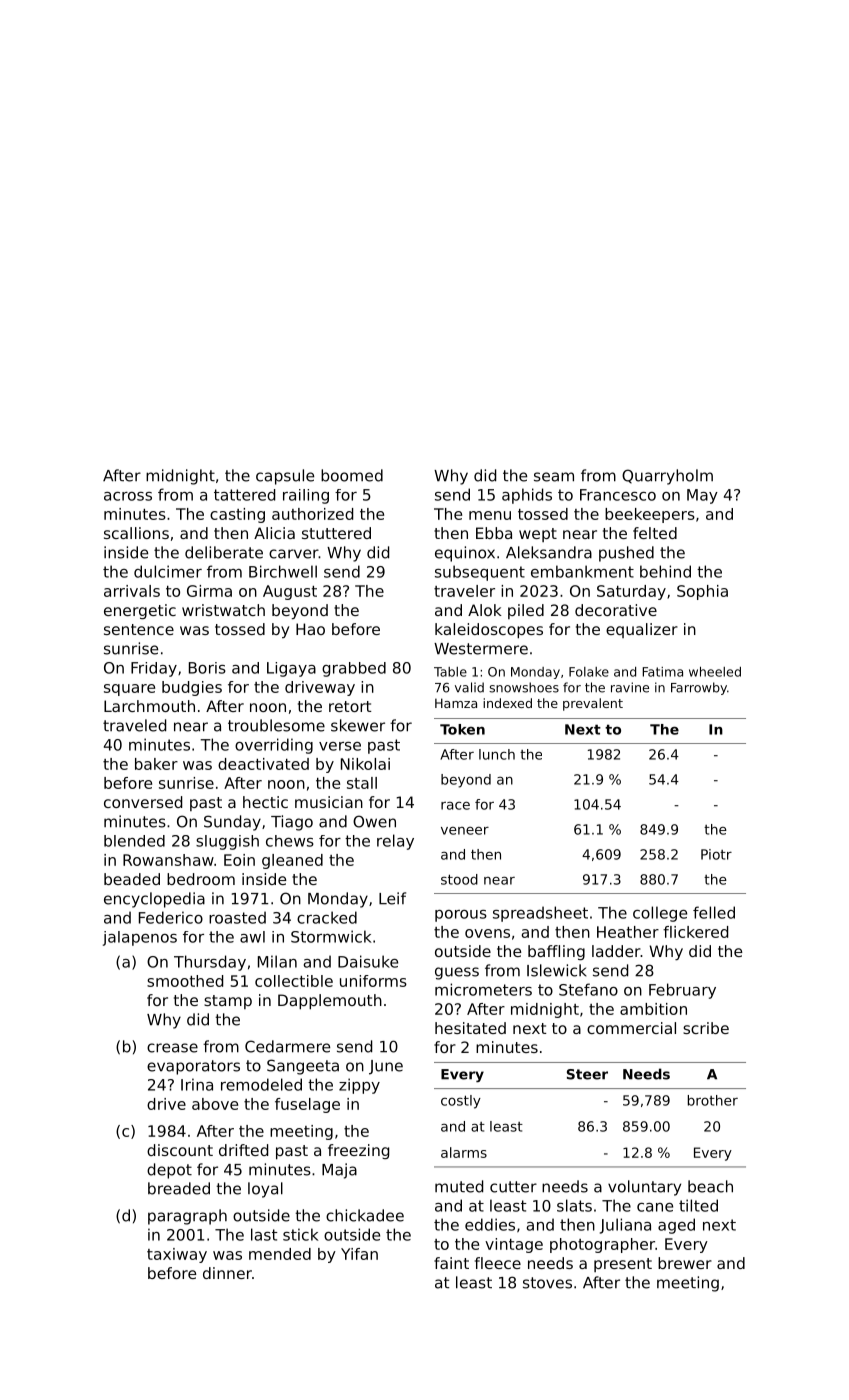  Describe the element at coordinates (330, 1002) in the screenshot. I see `Dapplemouth` at that location.
